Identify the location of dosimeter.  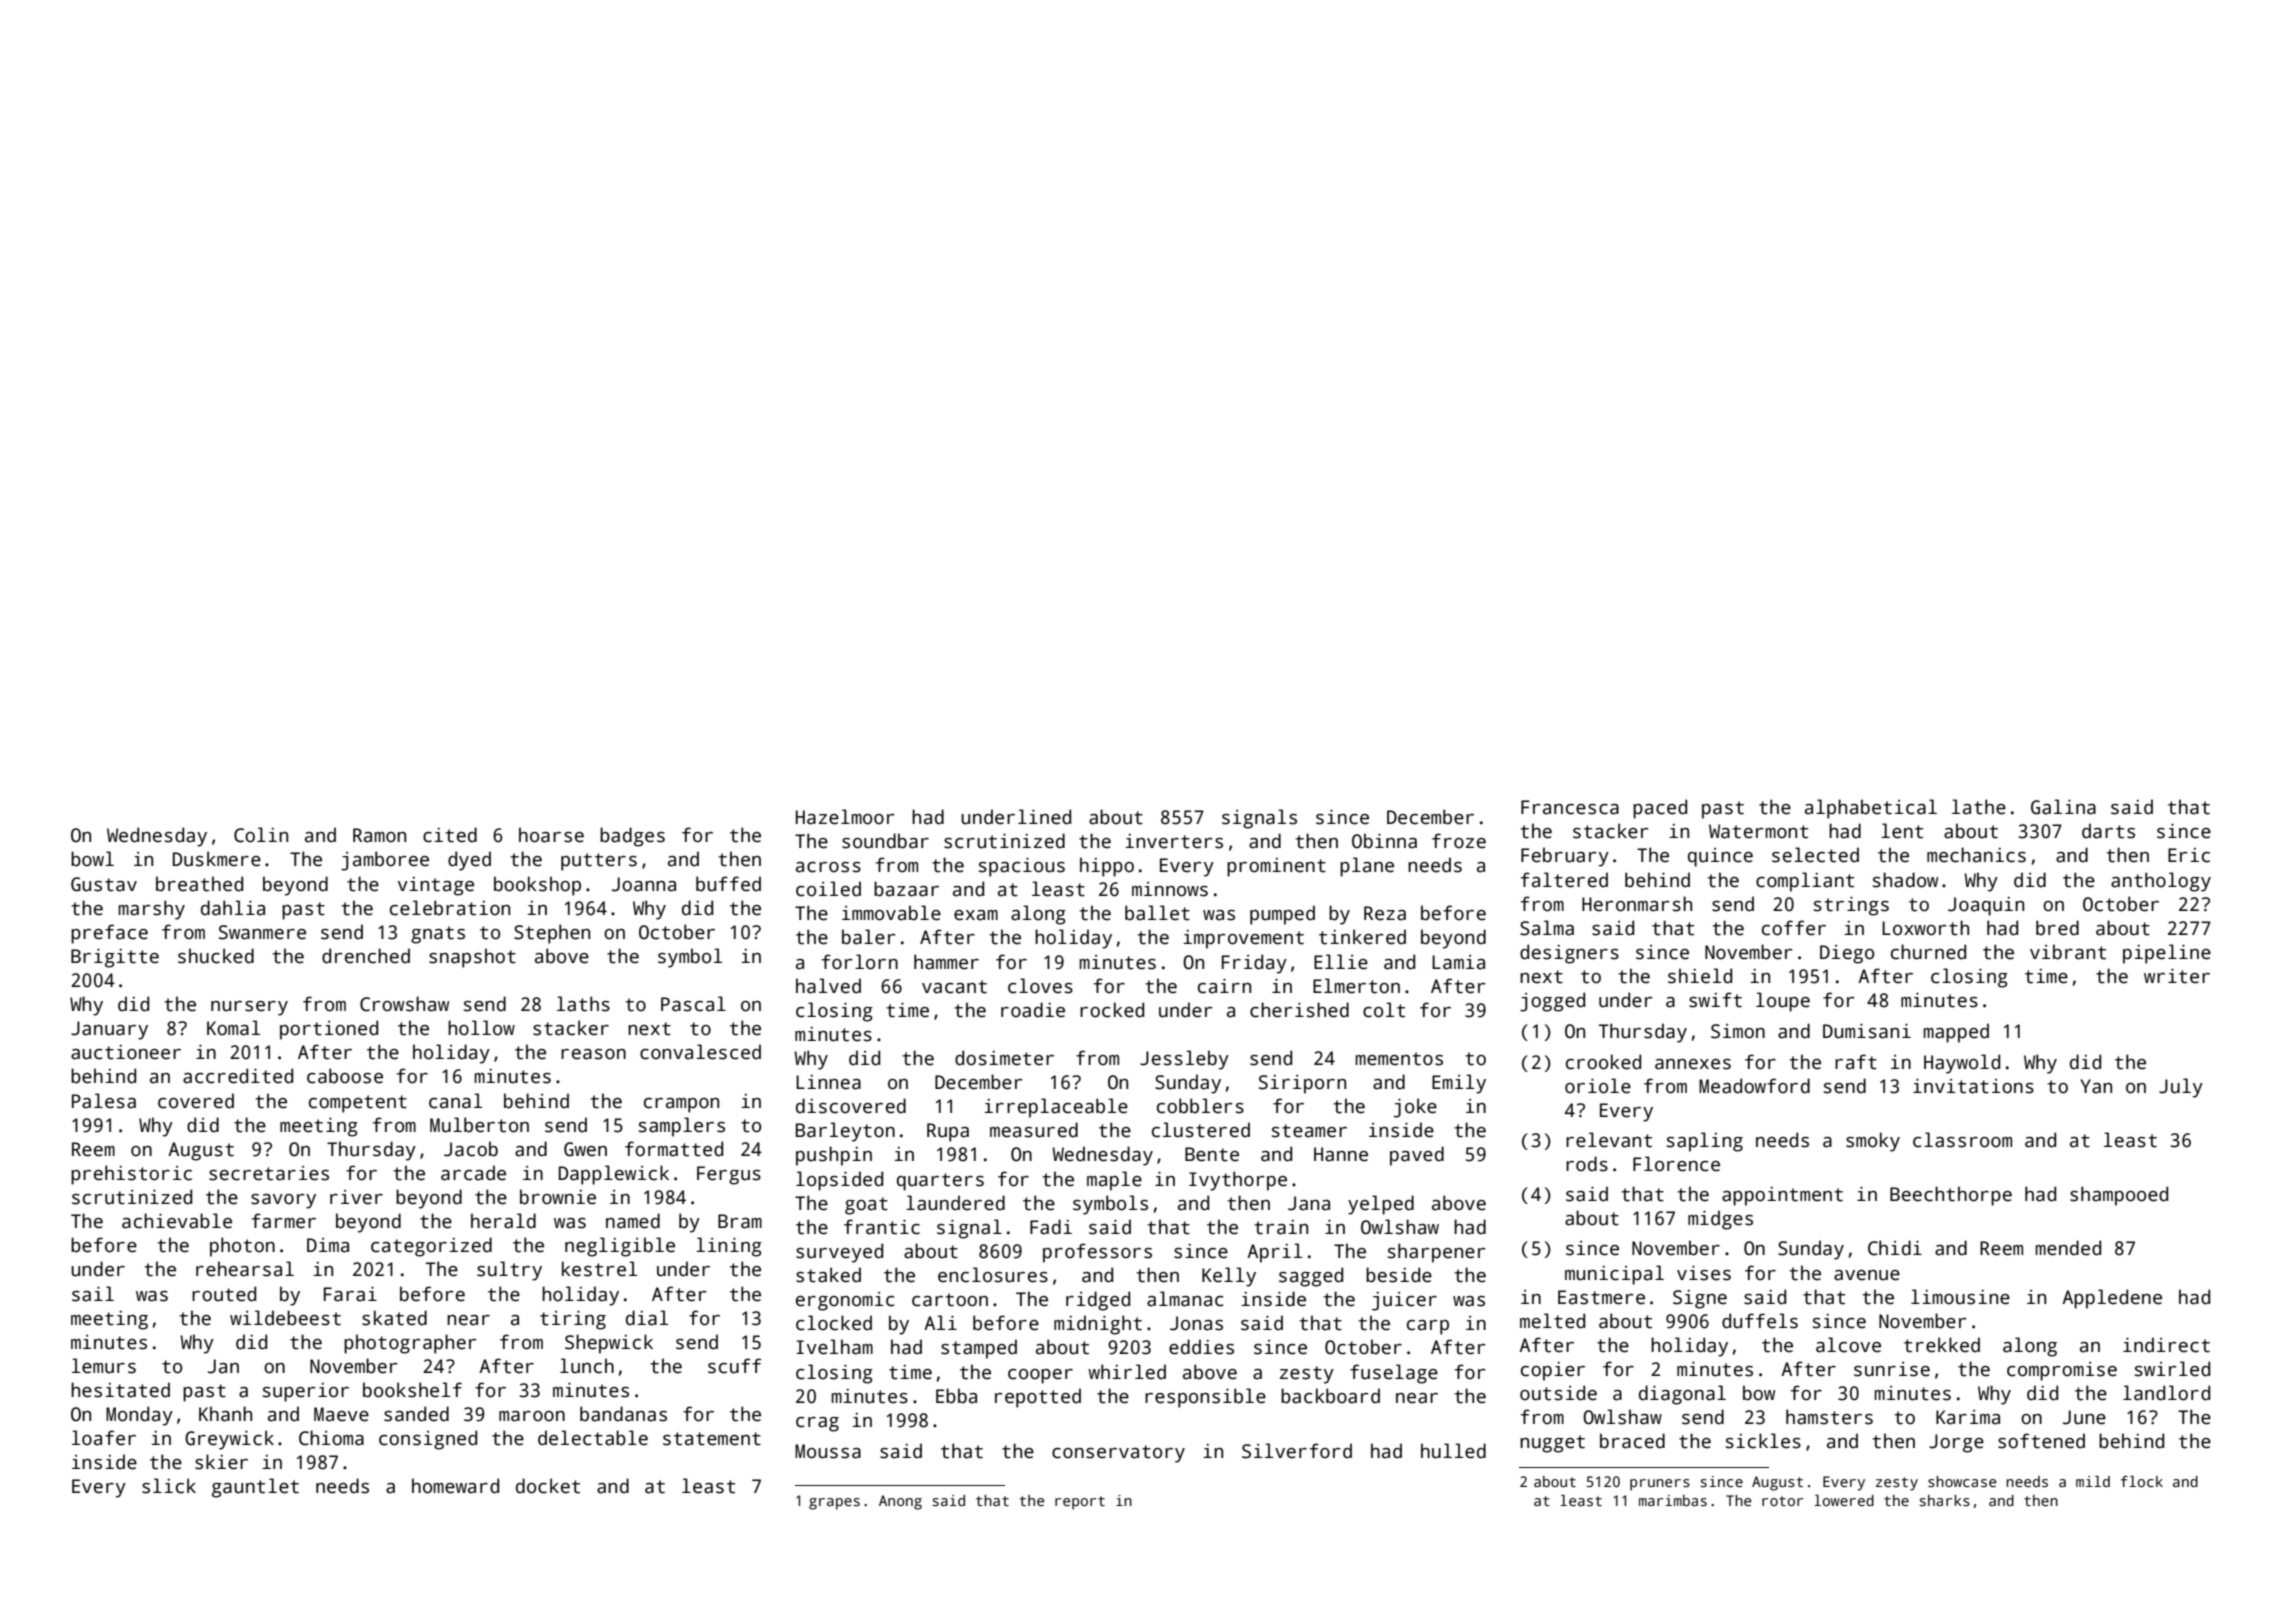
(1004, 1058).
